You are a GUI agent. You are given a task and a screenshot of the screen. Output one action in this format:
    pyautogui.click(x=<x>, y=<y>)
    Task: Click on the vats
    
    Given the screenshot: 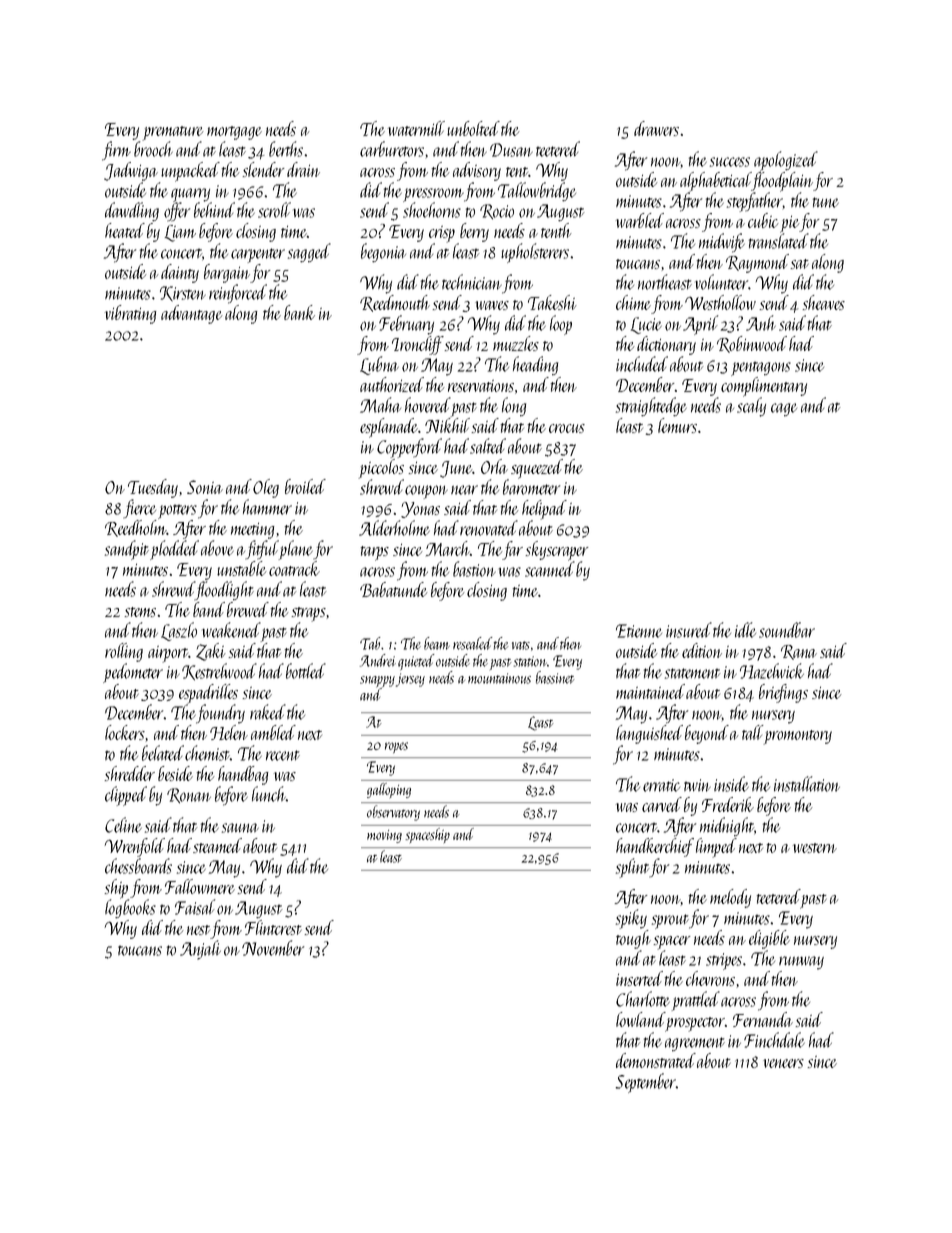 What is the action you would take?
    pyautogui.click(x=521, y=645)
